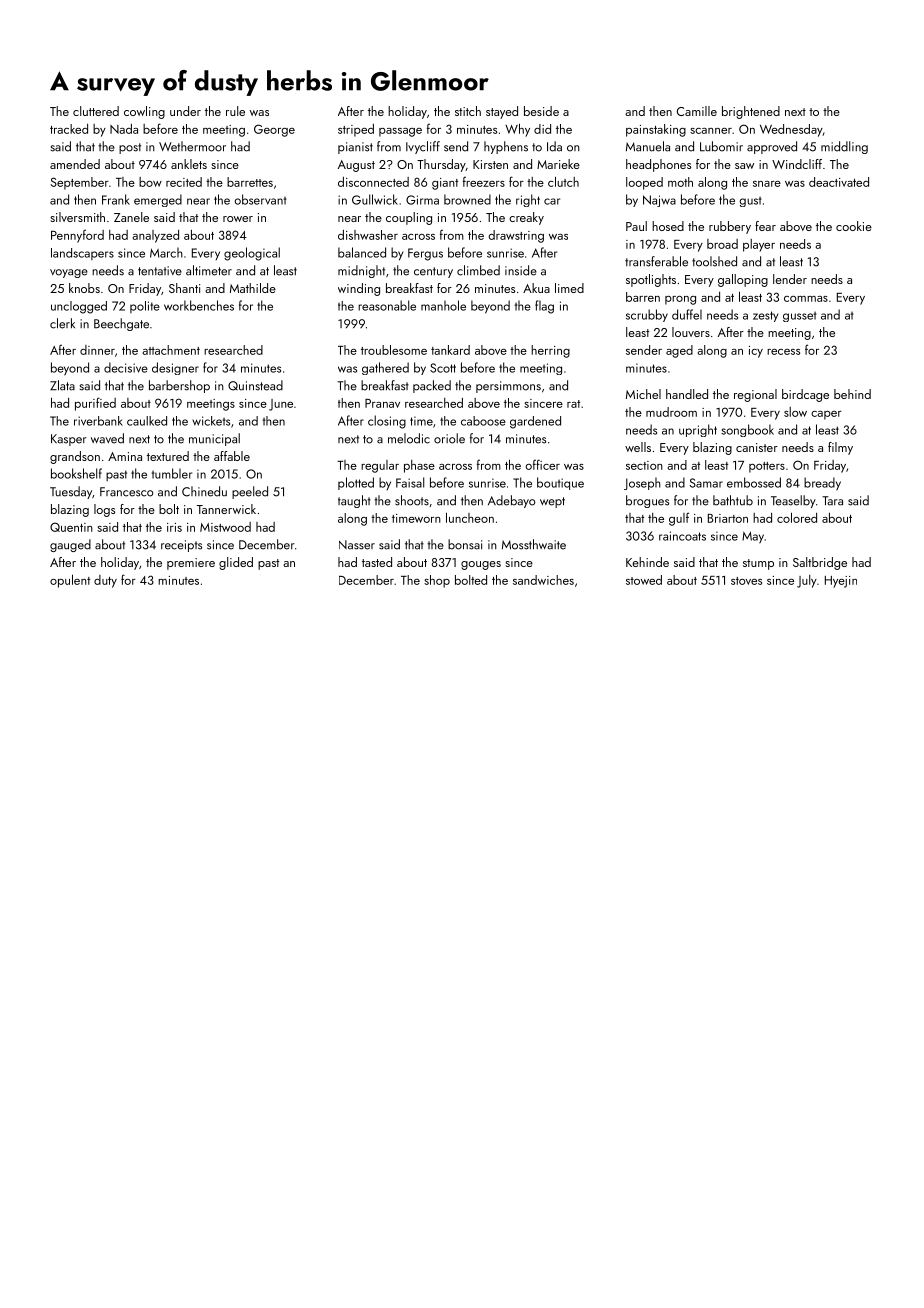 Image resolution: width=924 pixels, height=1308 pixels. Describe the element at coordinates (642, 483) in the screenshot. I see `Joseph` at that location.
